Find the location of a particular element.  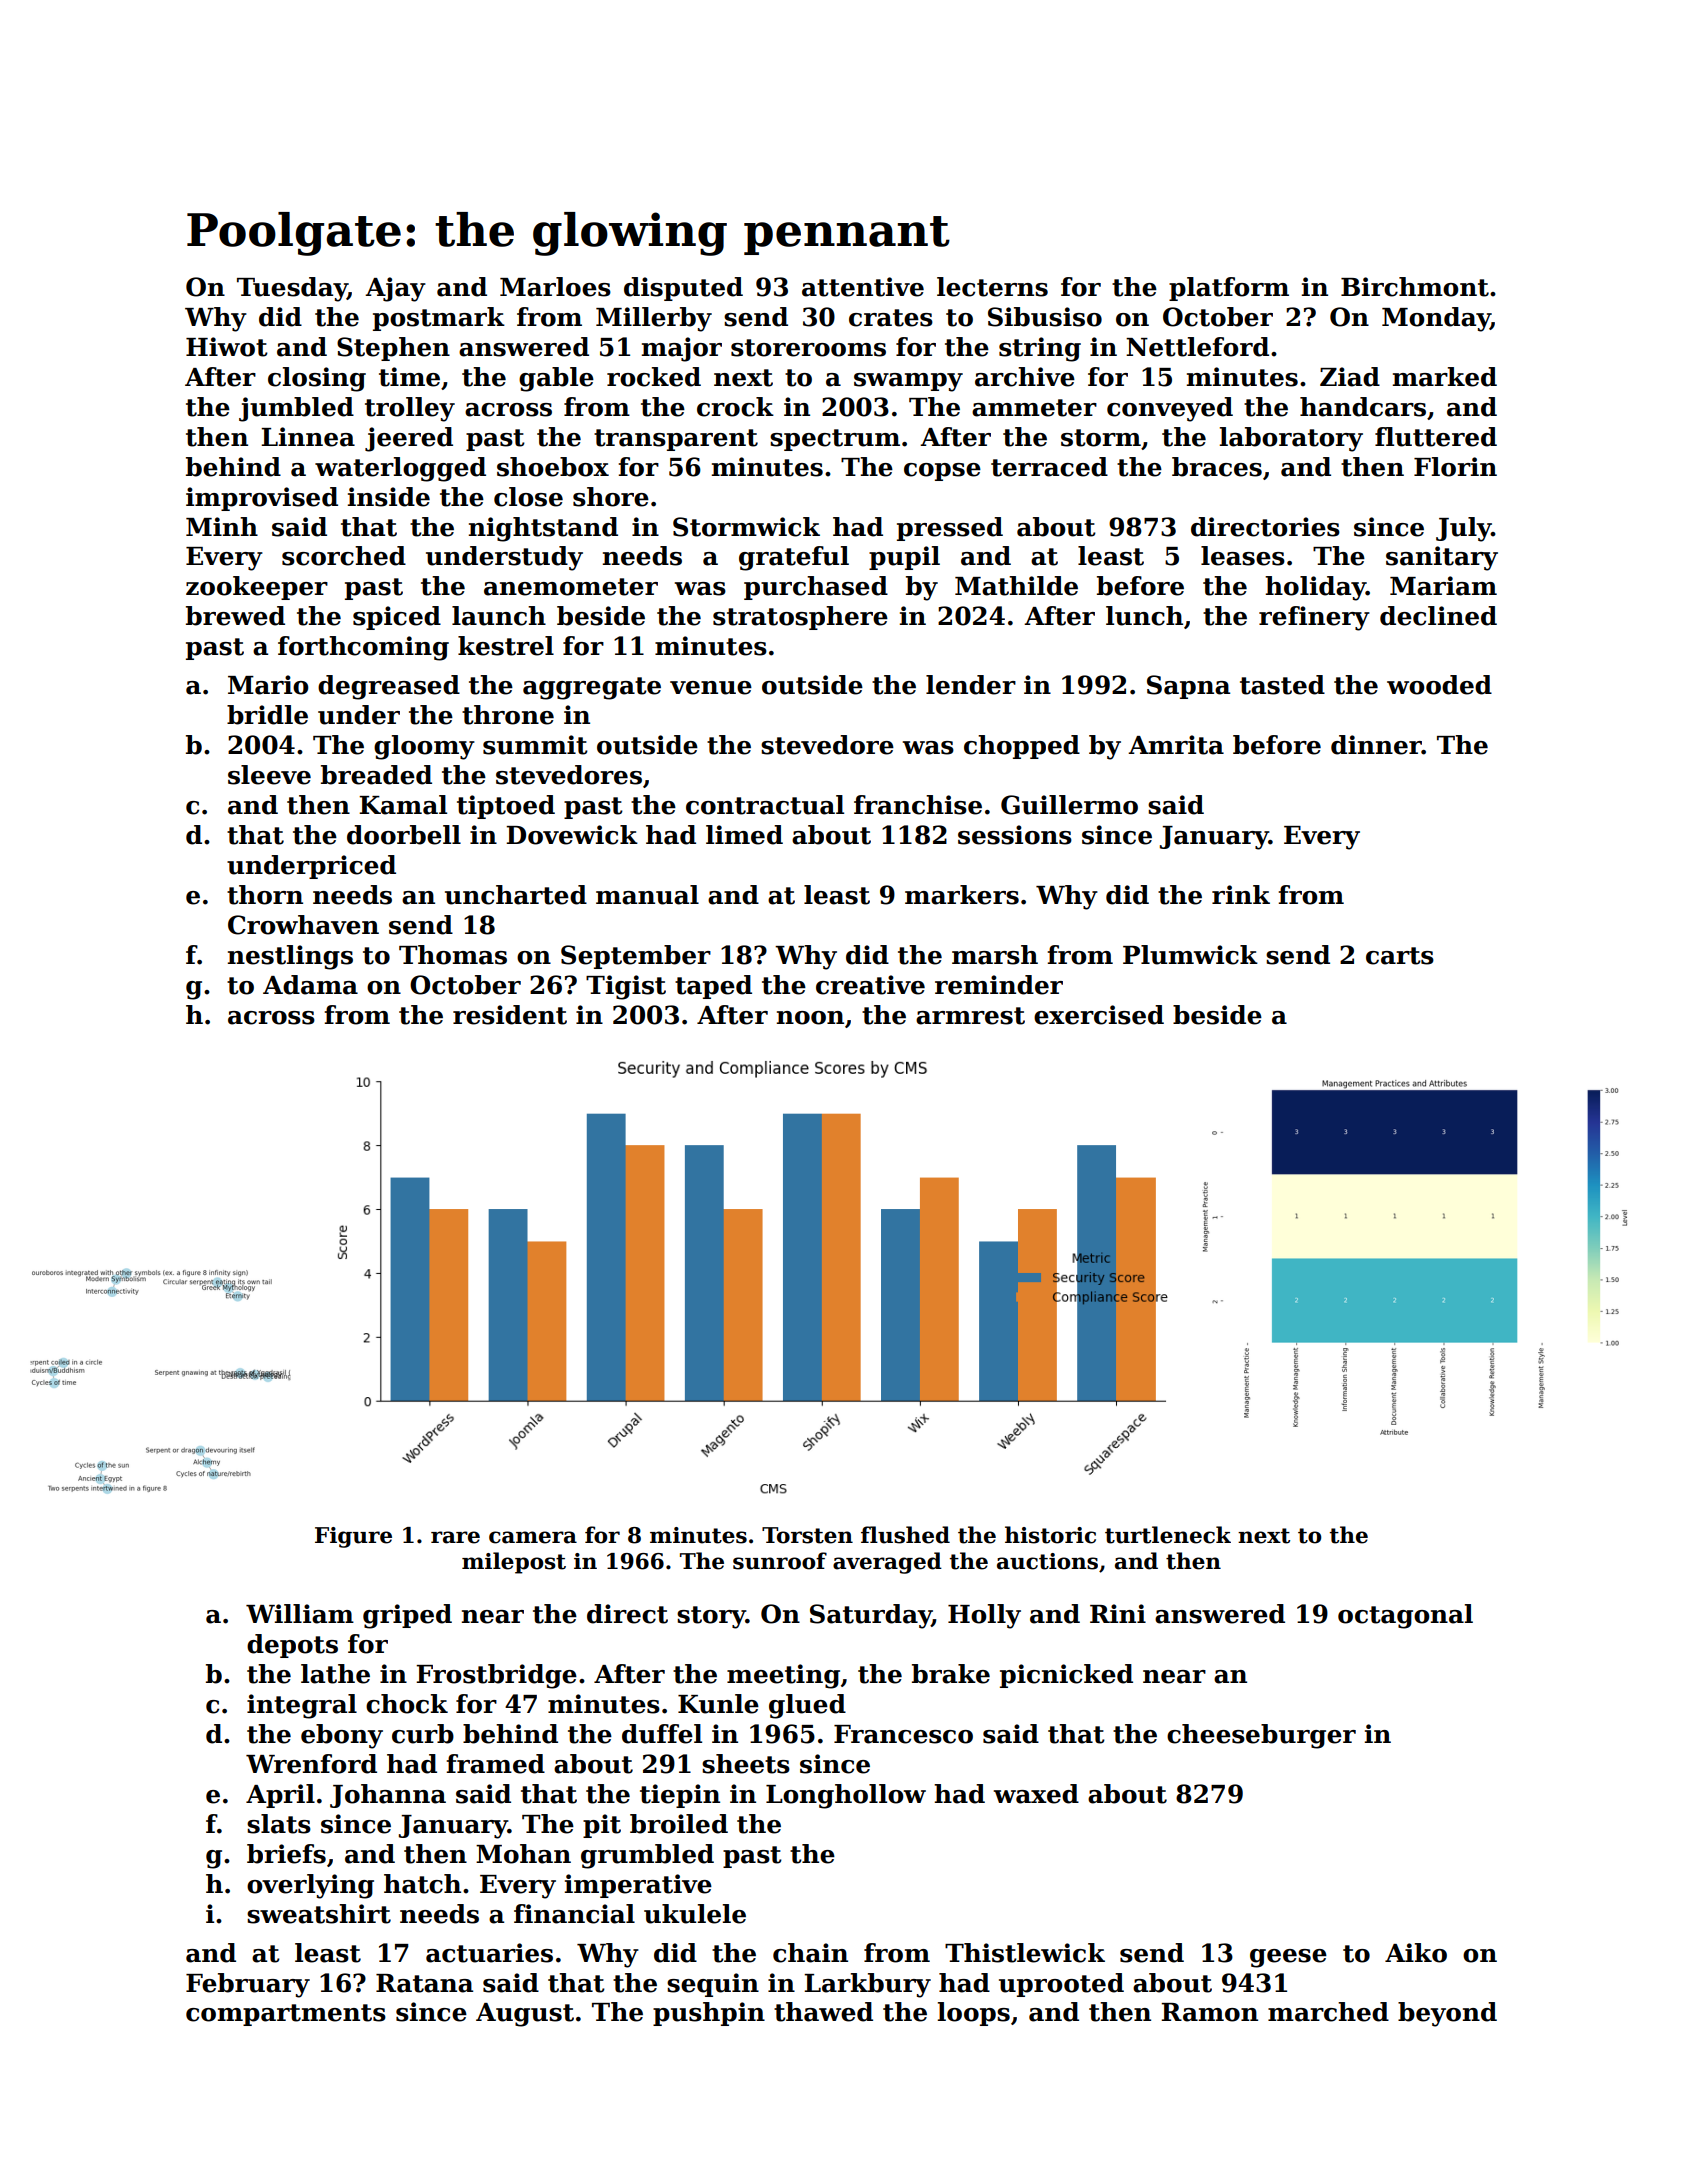

geese is located at coordinates (1288, 1958).
